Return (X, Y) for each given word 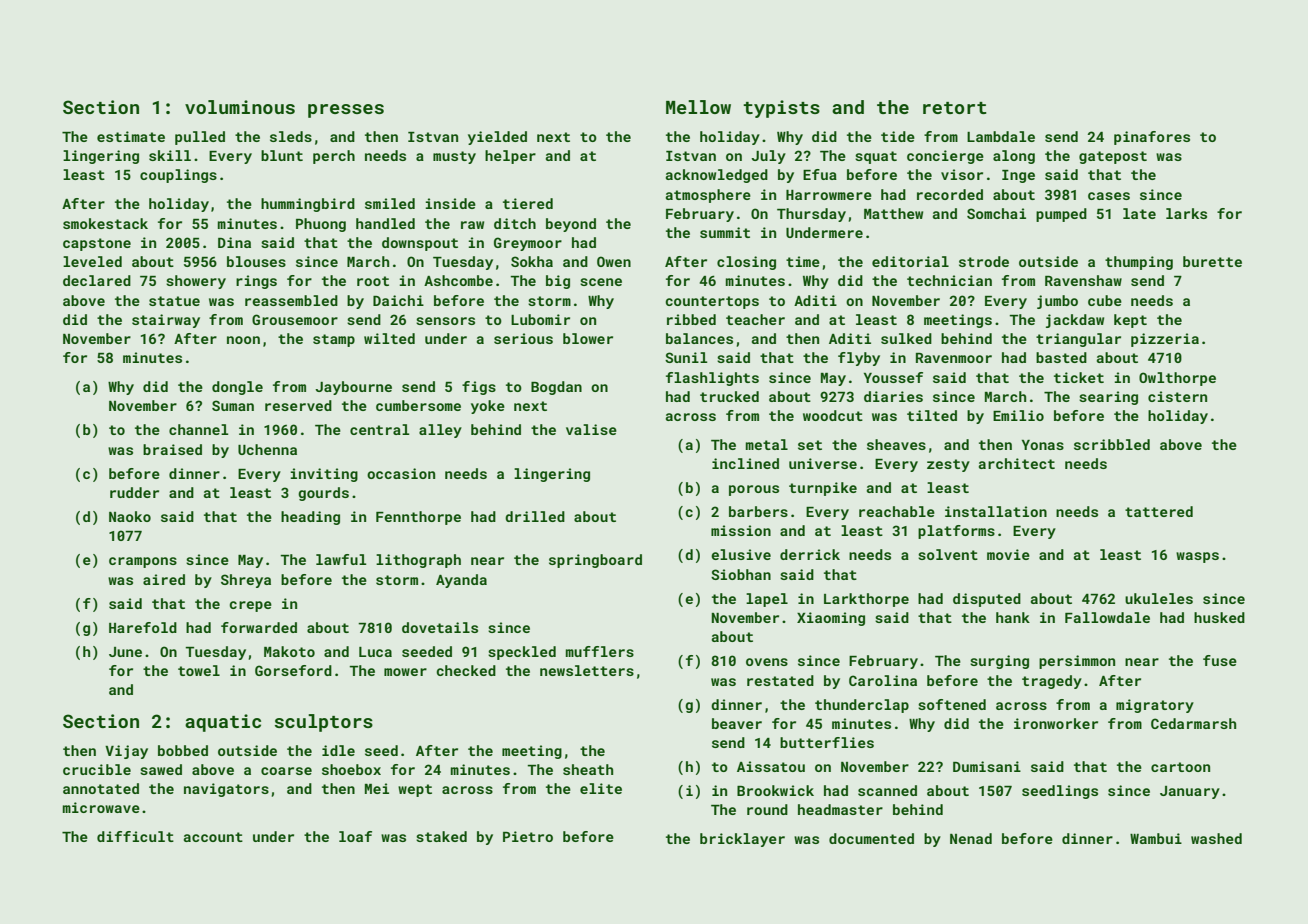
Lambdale (1001, 136)
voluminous (240, 107)
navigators (226, 790)
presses (346, 111)
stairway (166, 321)
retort (955, 108)
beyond (571, 225)
